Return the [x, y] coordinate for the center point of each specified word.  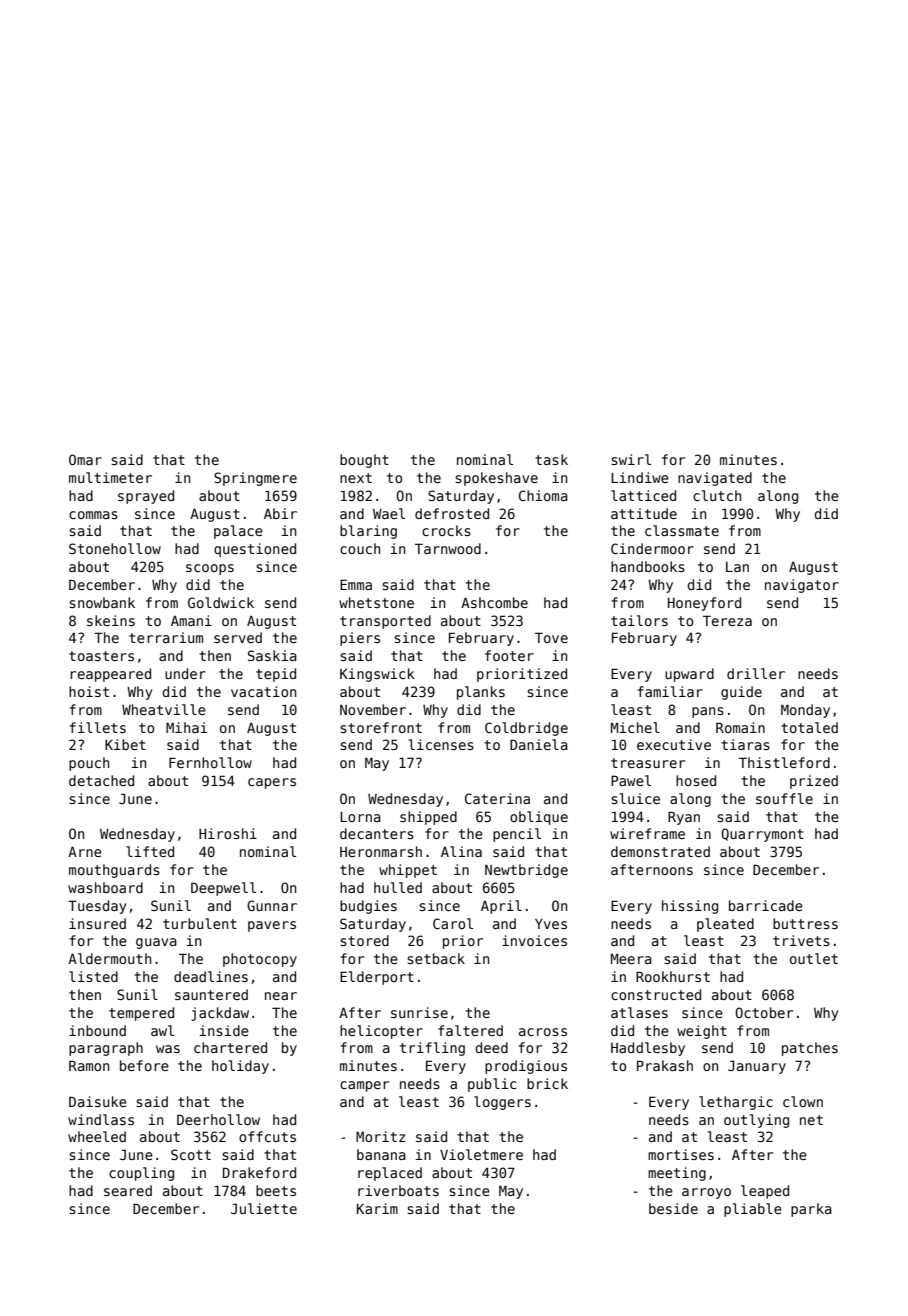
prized [814, 782]
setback [436, 958]
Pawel [631, 780]
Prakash [665, 1065]
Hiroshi [228, 833]
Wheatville [164, 709]
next [356, 478]
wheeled [97, 1136]
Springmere [255, 479]
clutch [717, 495]
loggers [502, 1103]
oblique [539, 818]
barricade [766, 905]
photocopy [260, 960]
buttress [805, 923]
